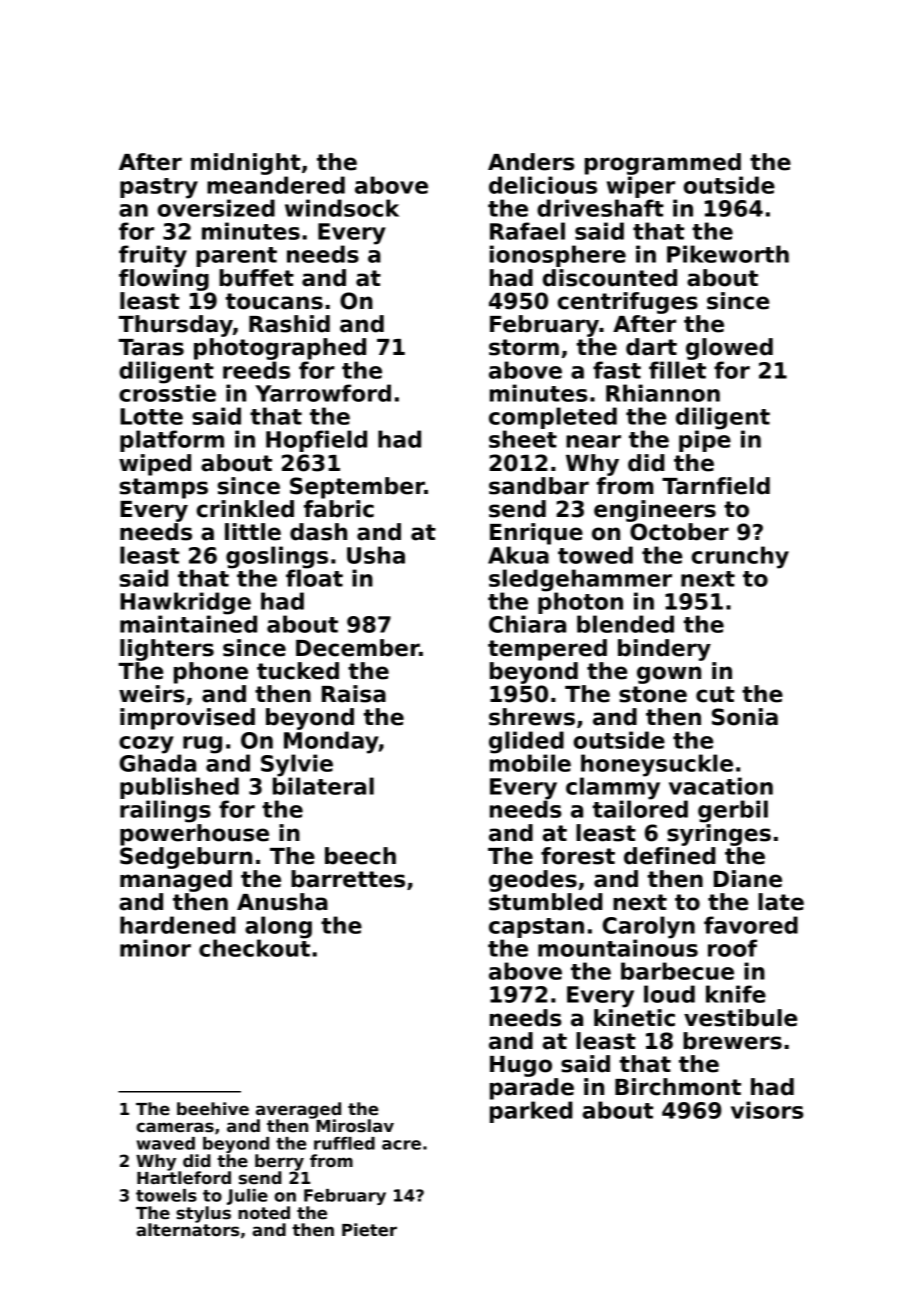 The image size is (924, 1311). What do you see at coordinates (256, 278) in the screenshot?
I see `buffet` at bounding box center [256, 278].
